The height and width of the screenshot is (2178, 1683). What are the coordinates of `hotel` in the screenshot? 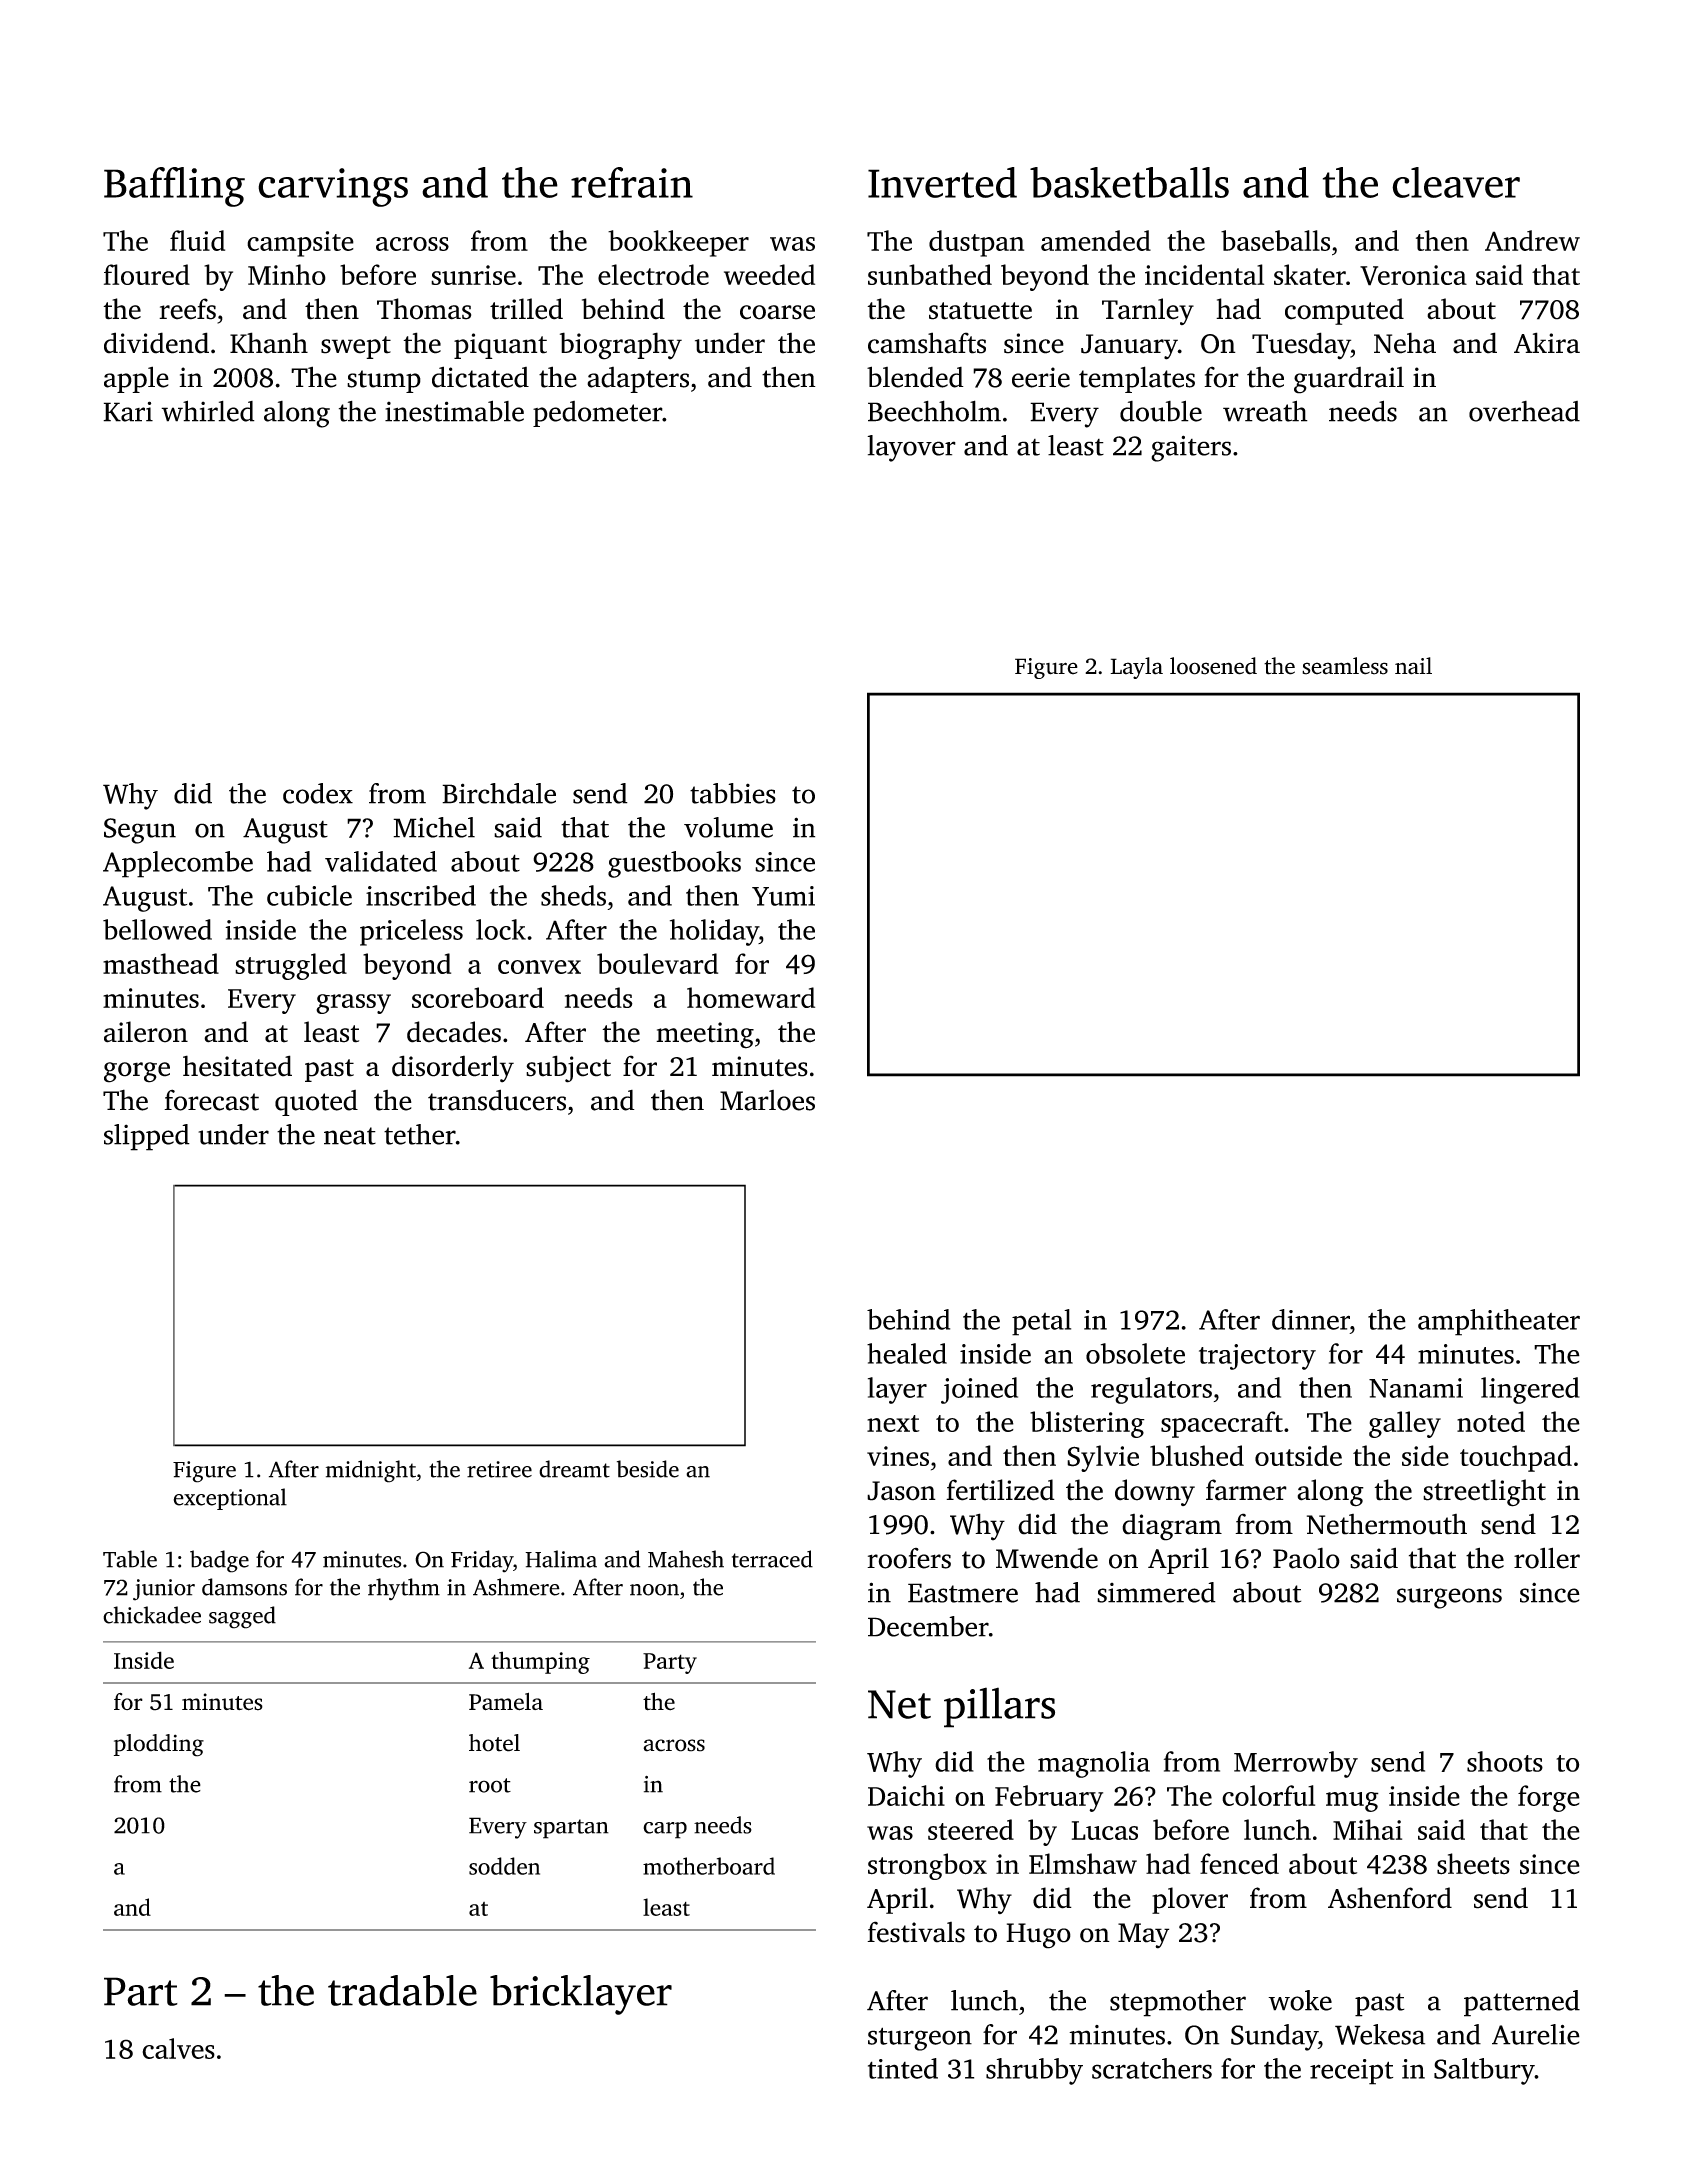 It's located at (494, 1743).
